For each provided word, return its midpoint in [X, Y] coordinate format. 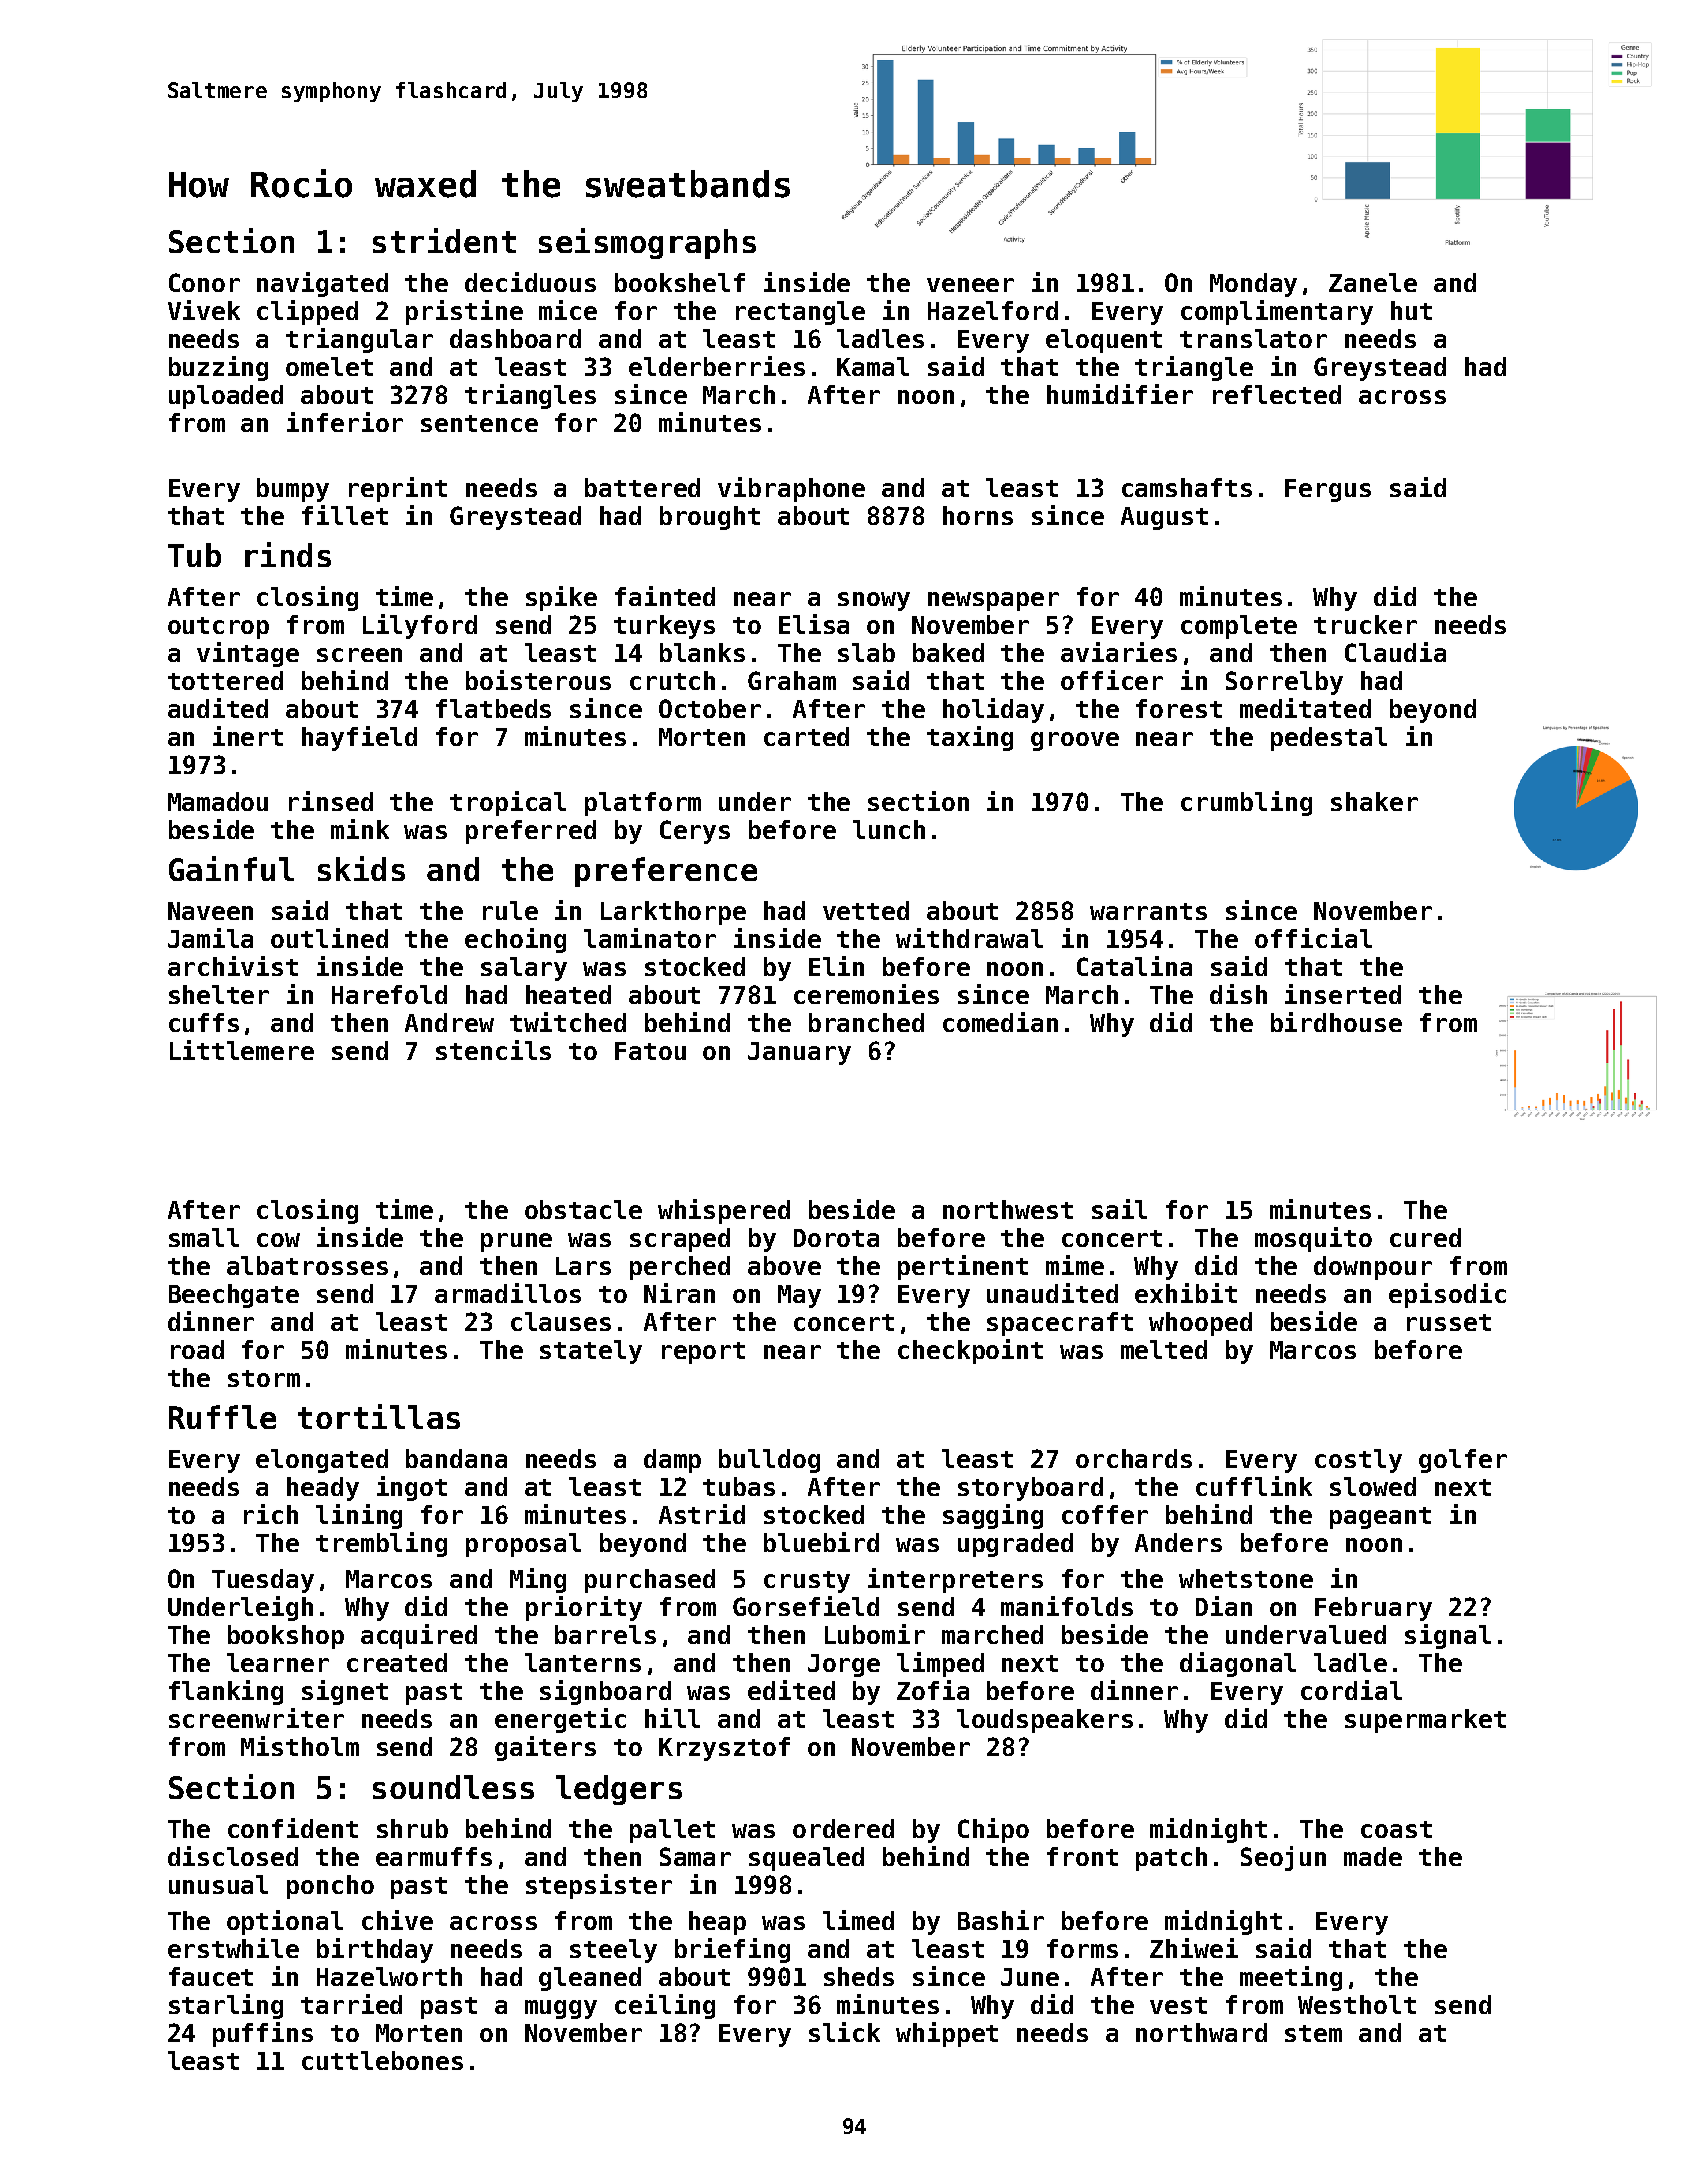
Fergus [1328, 490]
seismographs [647, 243]
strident [444, 240]
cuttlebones [382, 2060]
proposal [523, 1545]
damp [672, 1461]
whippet [947, 2034]
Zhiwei [1194, 1948]
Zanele [1373, 282]
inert [248, 736]
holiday [993, 710]
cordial [1351, 1690]
